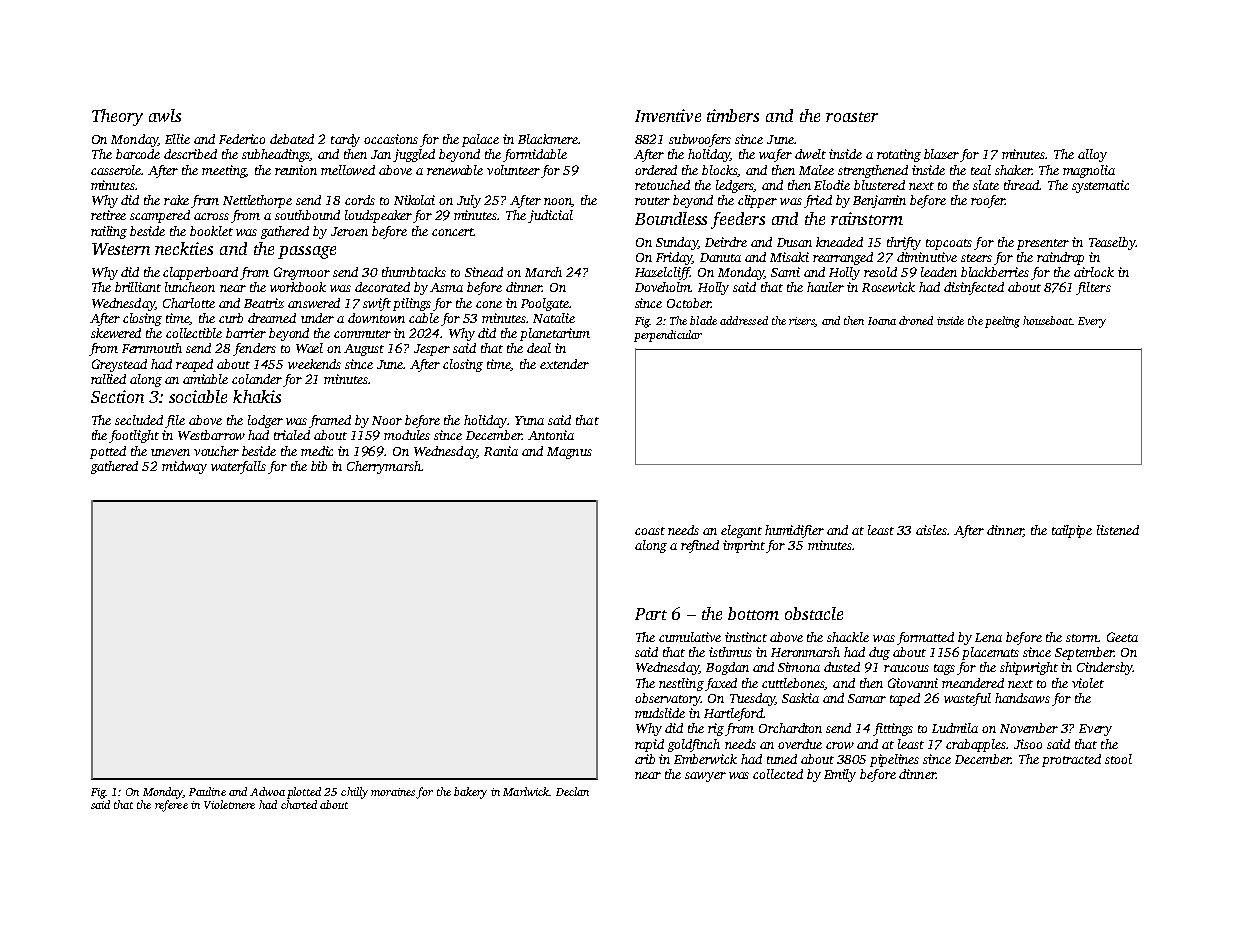 The image size is (1233, 952). Describe the element at coordinates (852, 117) in the screenshot. I see `roaster` at that location.
